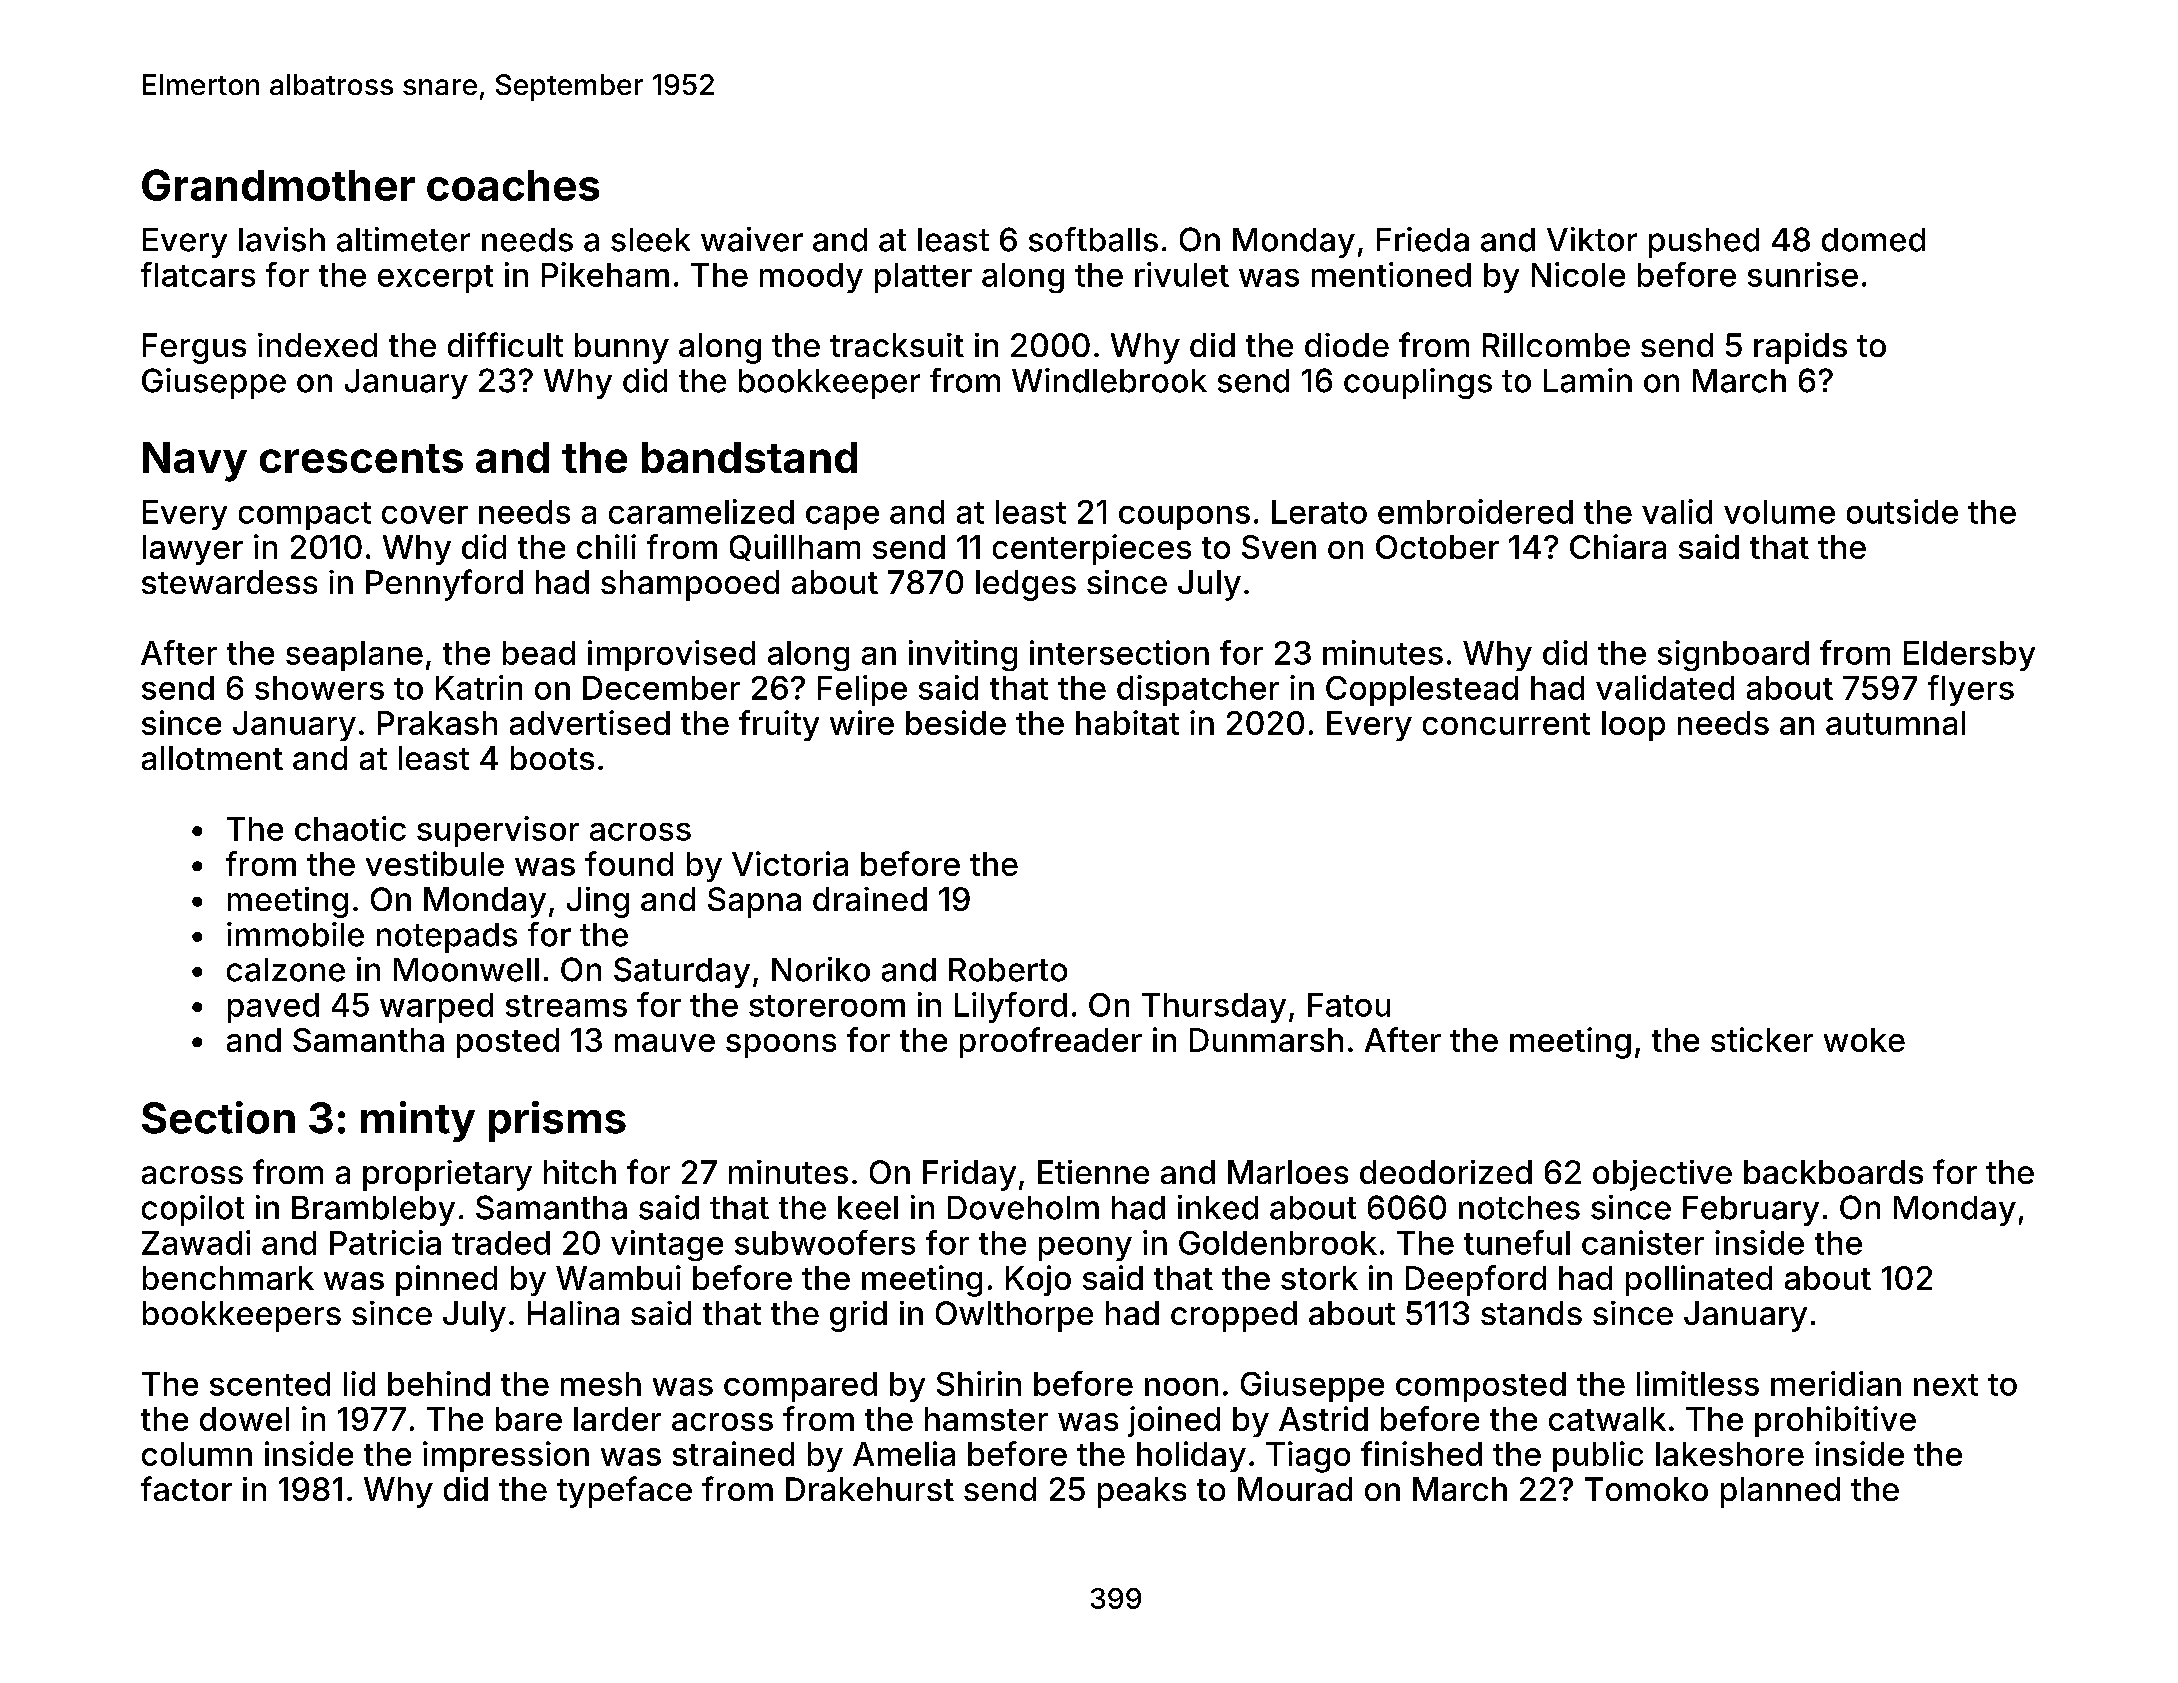  I want to click on peony, so click(1085, 1249).
